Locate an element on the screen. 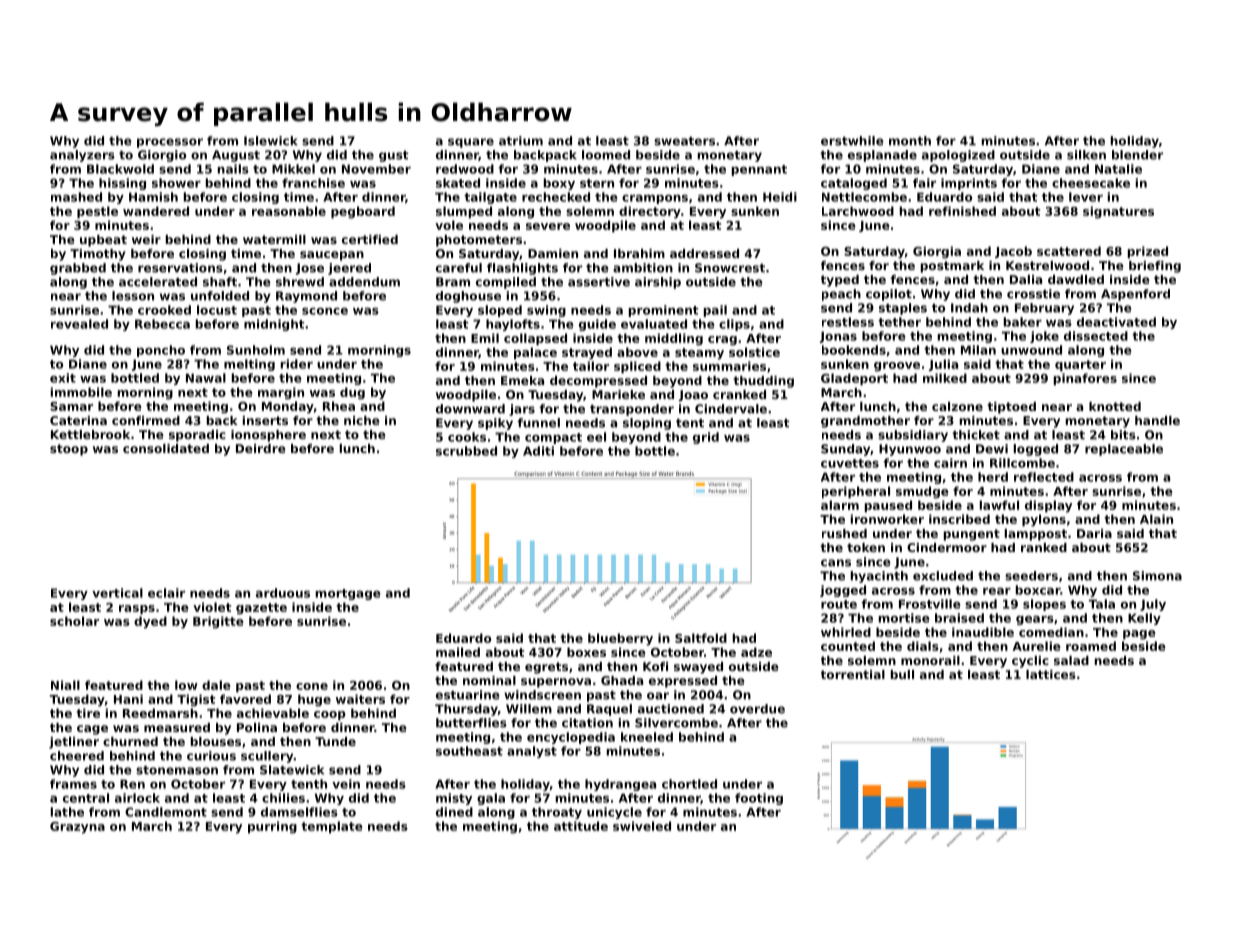 This screenshot has width=1233, height=952. franchise is located at coordinates (313, 183).
